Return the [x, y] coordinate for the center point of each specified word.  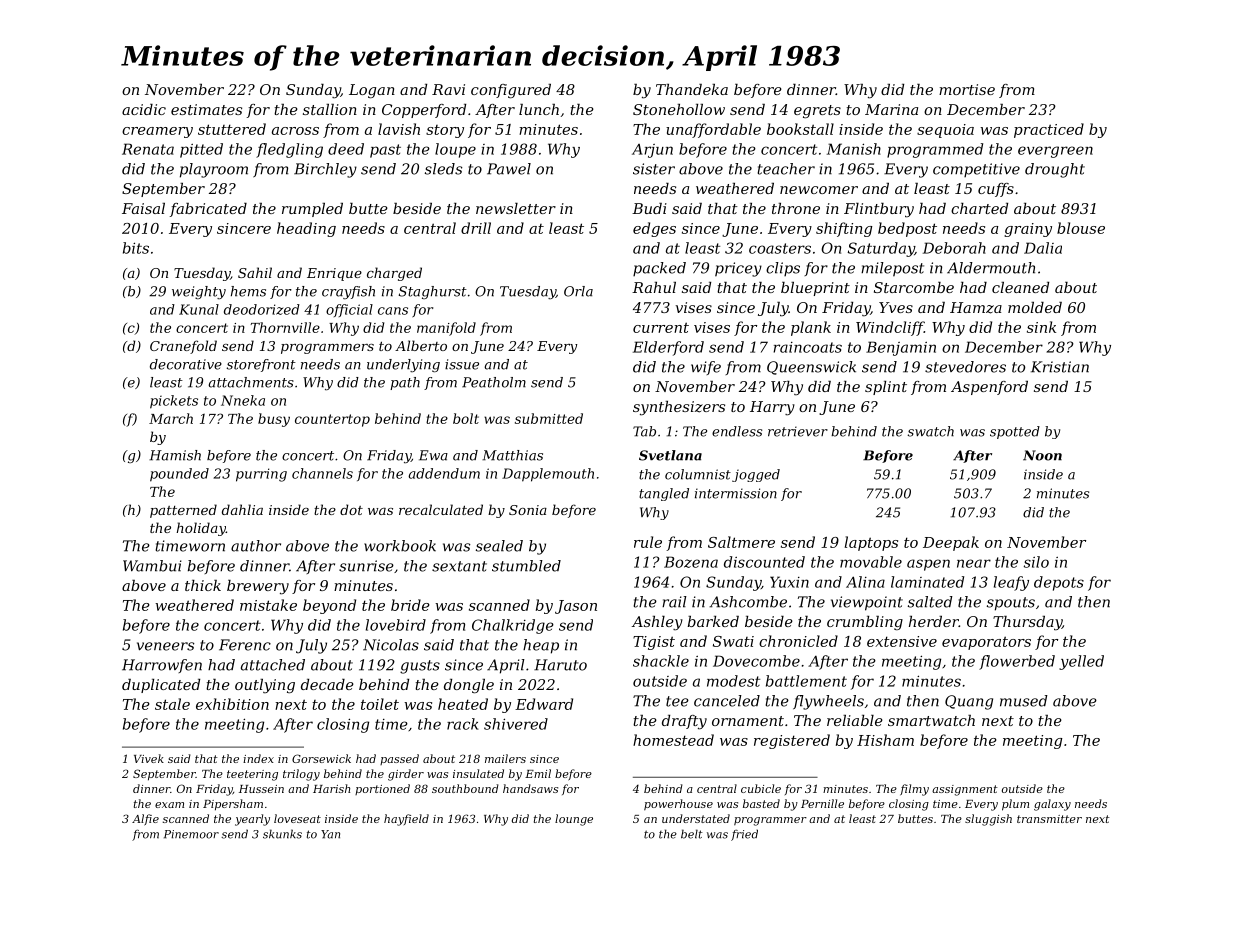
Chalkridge [513, 626]
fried [744, 835]
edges [654, 229]
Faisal [143, 208]
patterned [183, 511]
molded [1035, 307]
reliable [855, 720]
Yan [330, 834]
